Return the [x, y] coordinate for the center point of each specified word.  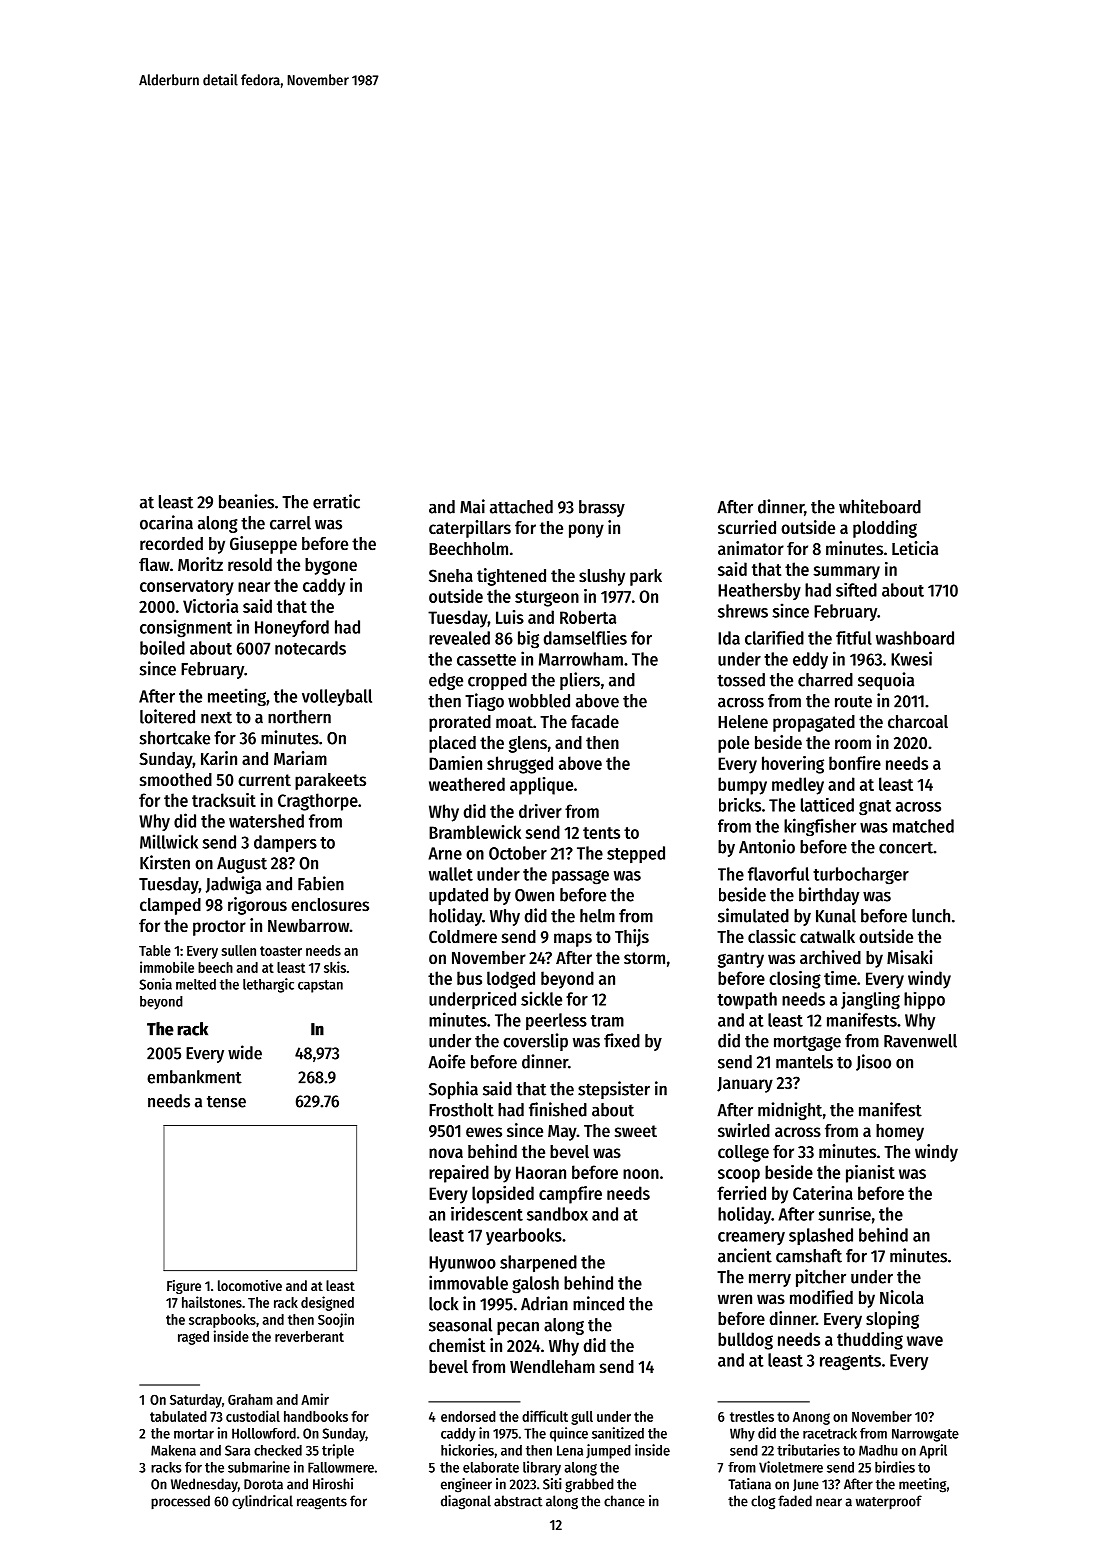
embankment [194, 1077]
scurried [747, 527]
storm [644, 958]
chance [624, 1501]
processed [180, 1502]
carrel [290, 523]
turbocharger [861, 876]
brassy [602, 508]
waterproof [889, 1502]
